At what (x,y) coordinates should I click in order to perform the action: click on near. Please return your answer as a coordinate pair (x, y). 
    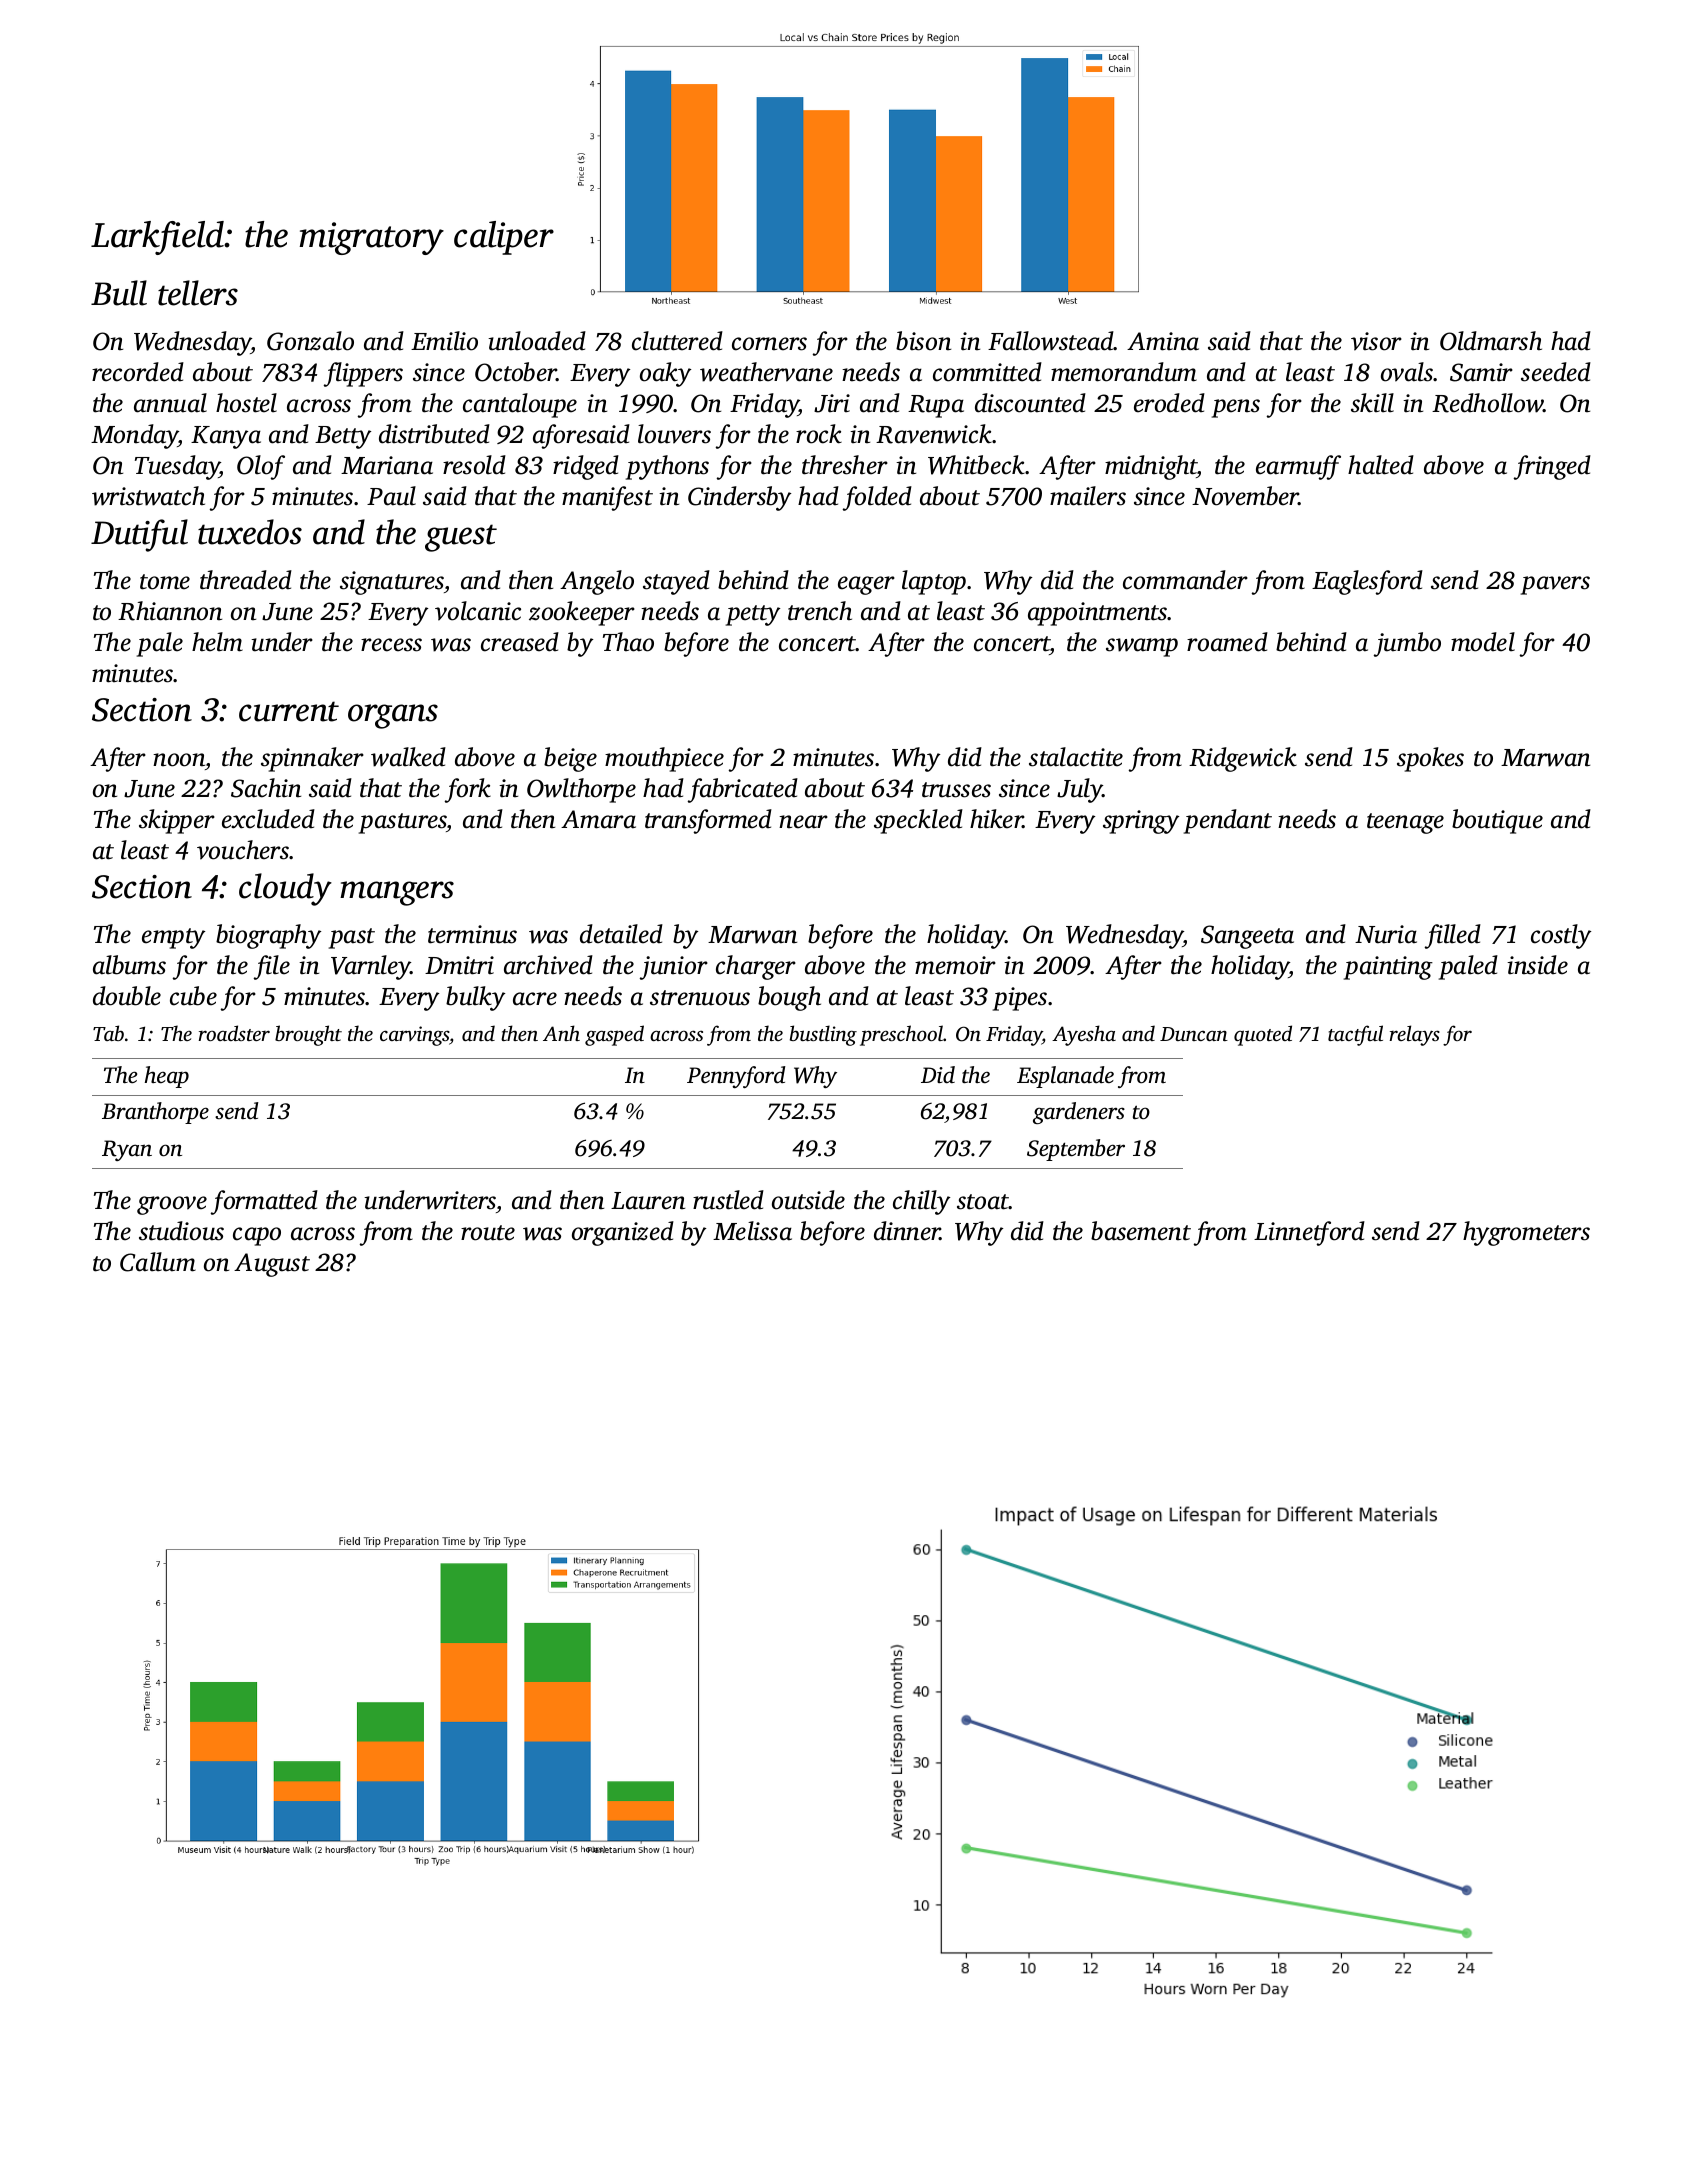
    Looking at the image, I should click on (803, 822).
